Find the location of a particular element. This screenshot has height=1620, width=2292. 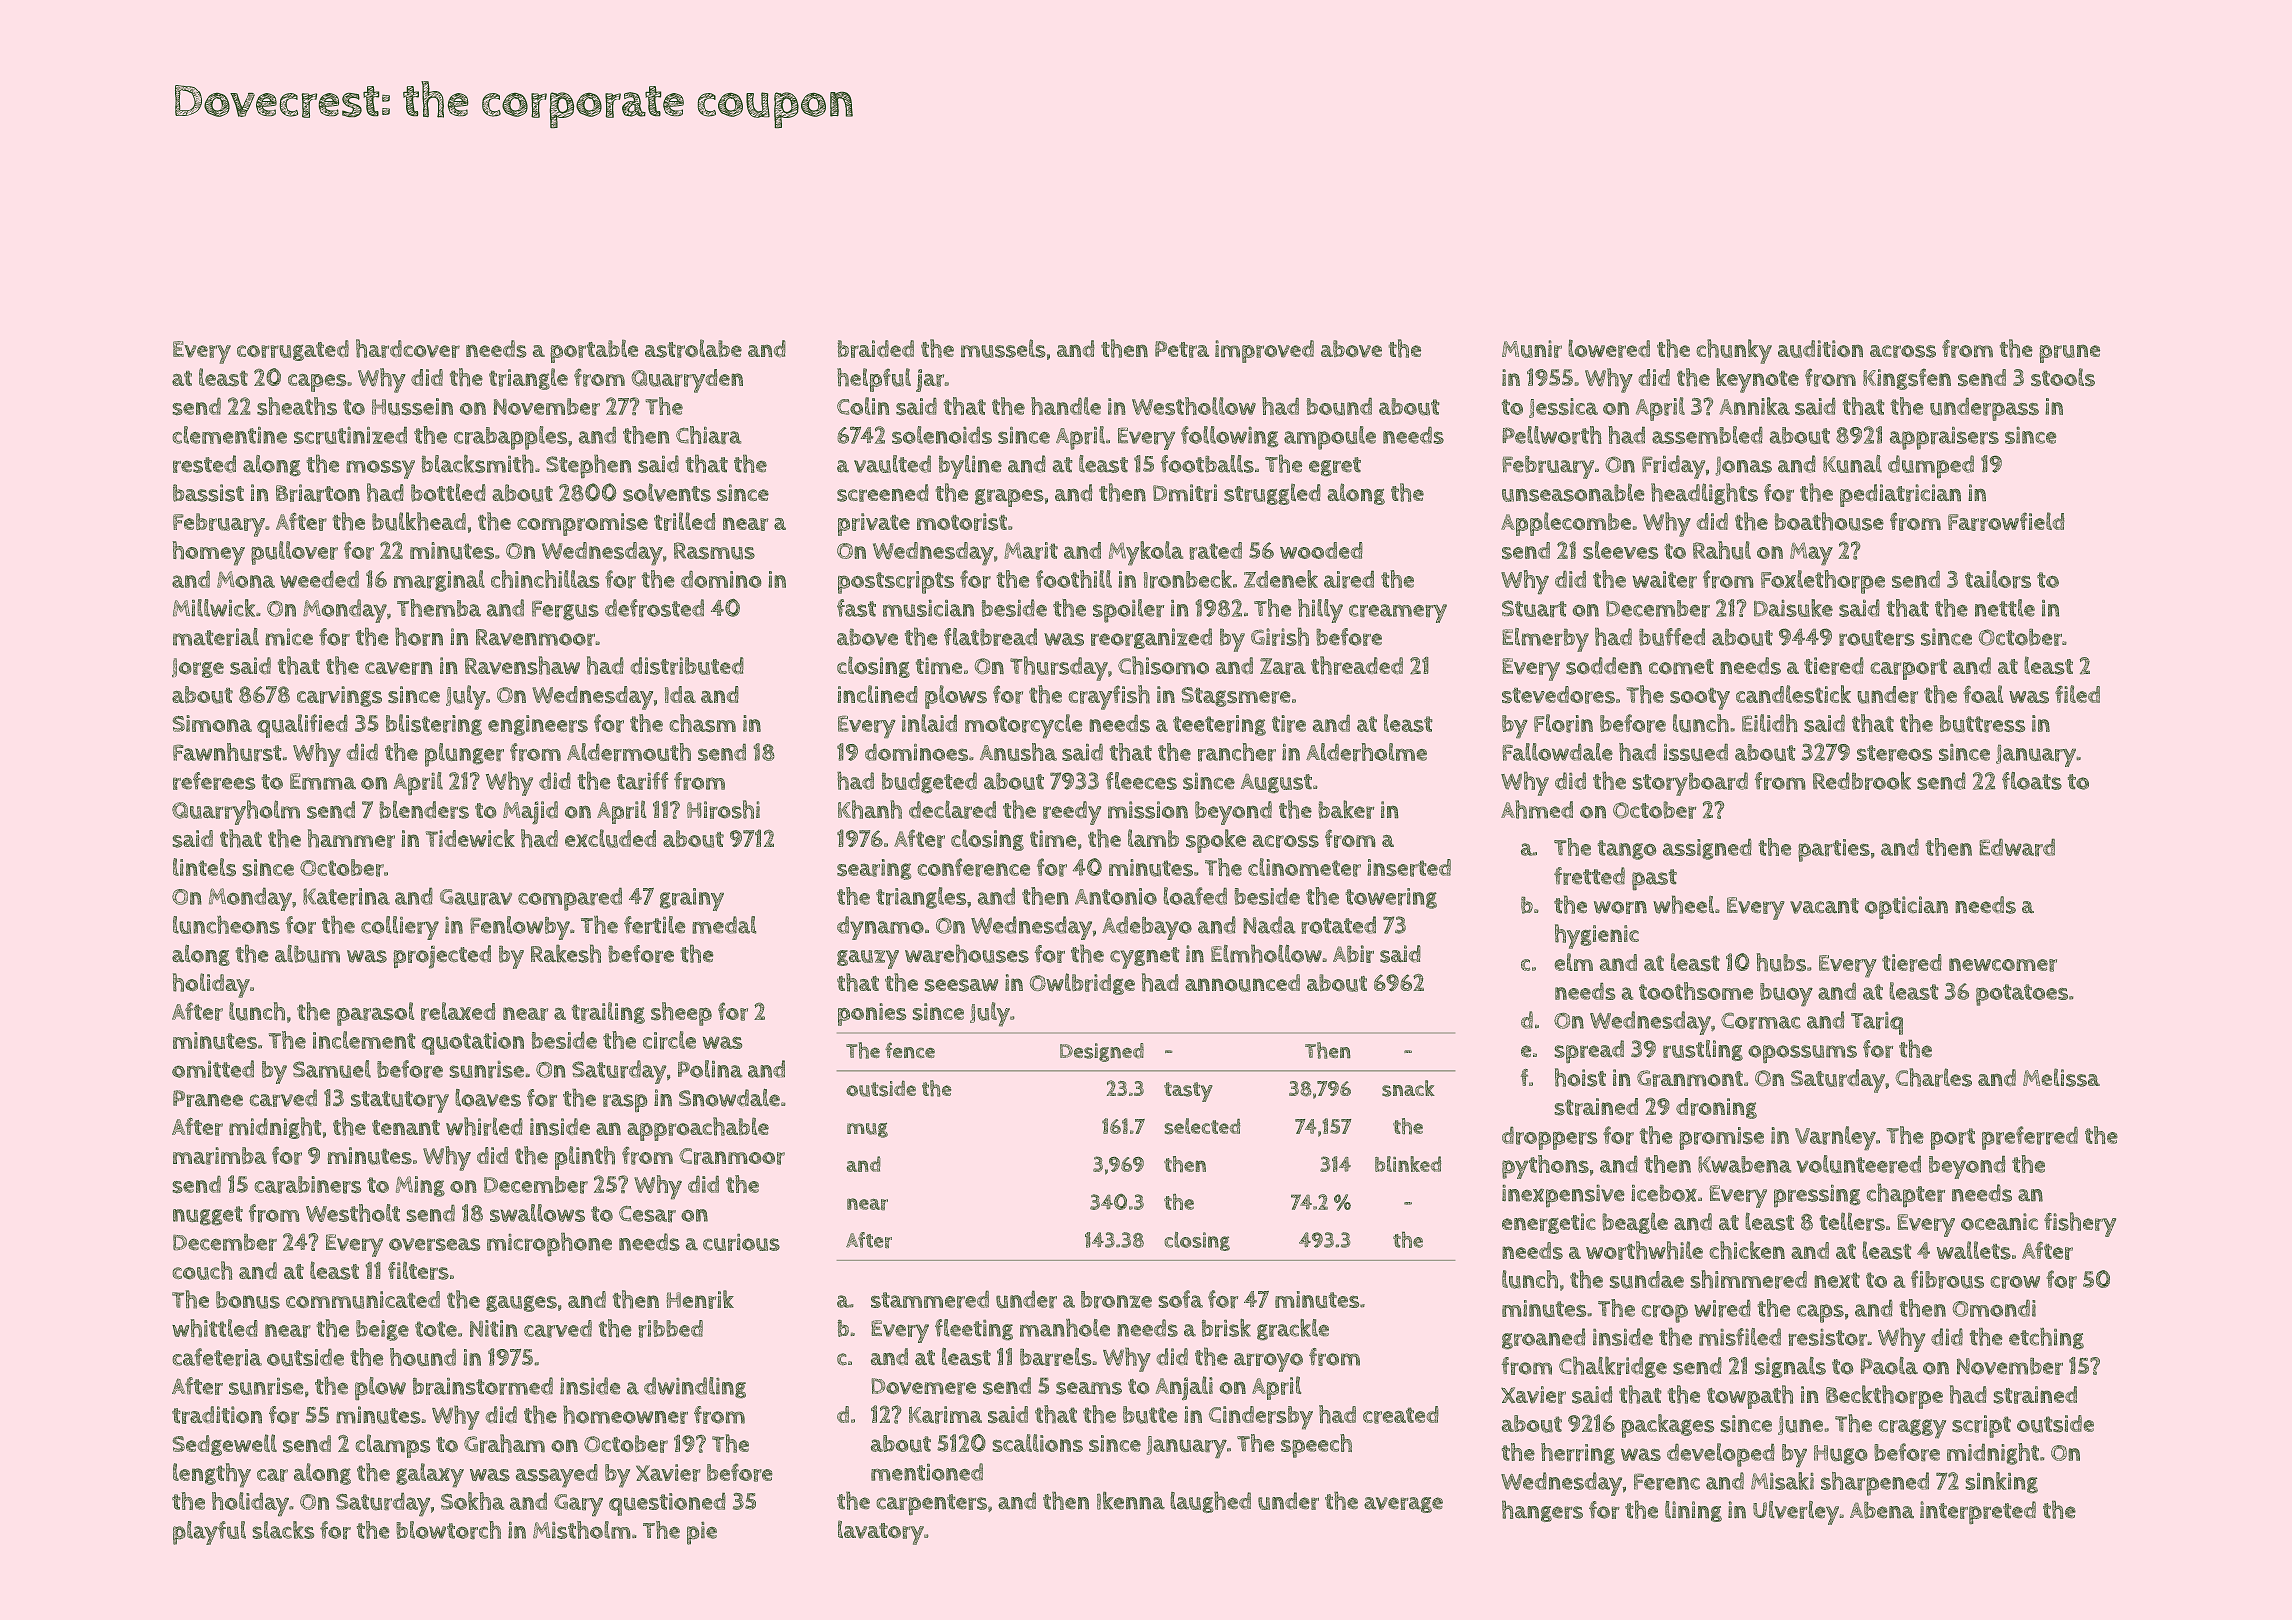

braided is located at coordinates (875, 349).
